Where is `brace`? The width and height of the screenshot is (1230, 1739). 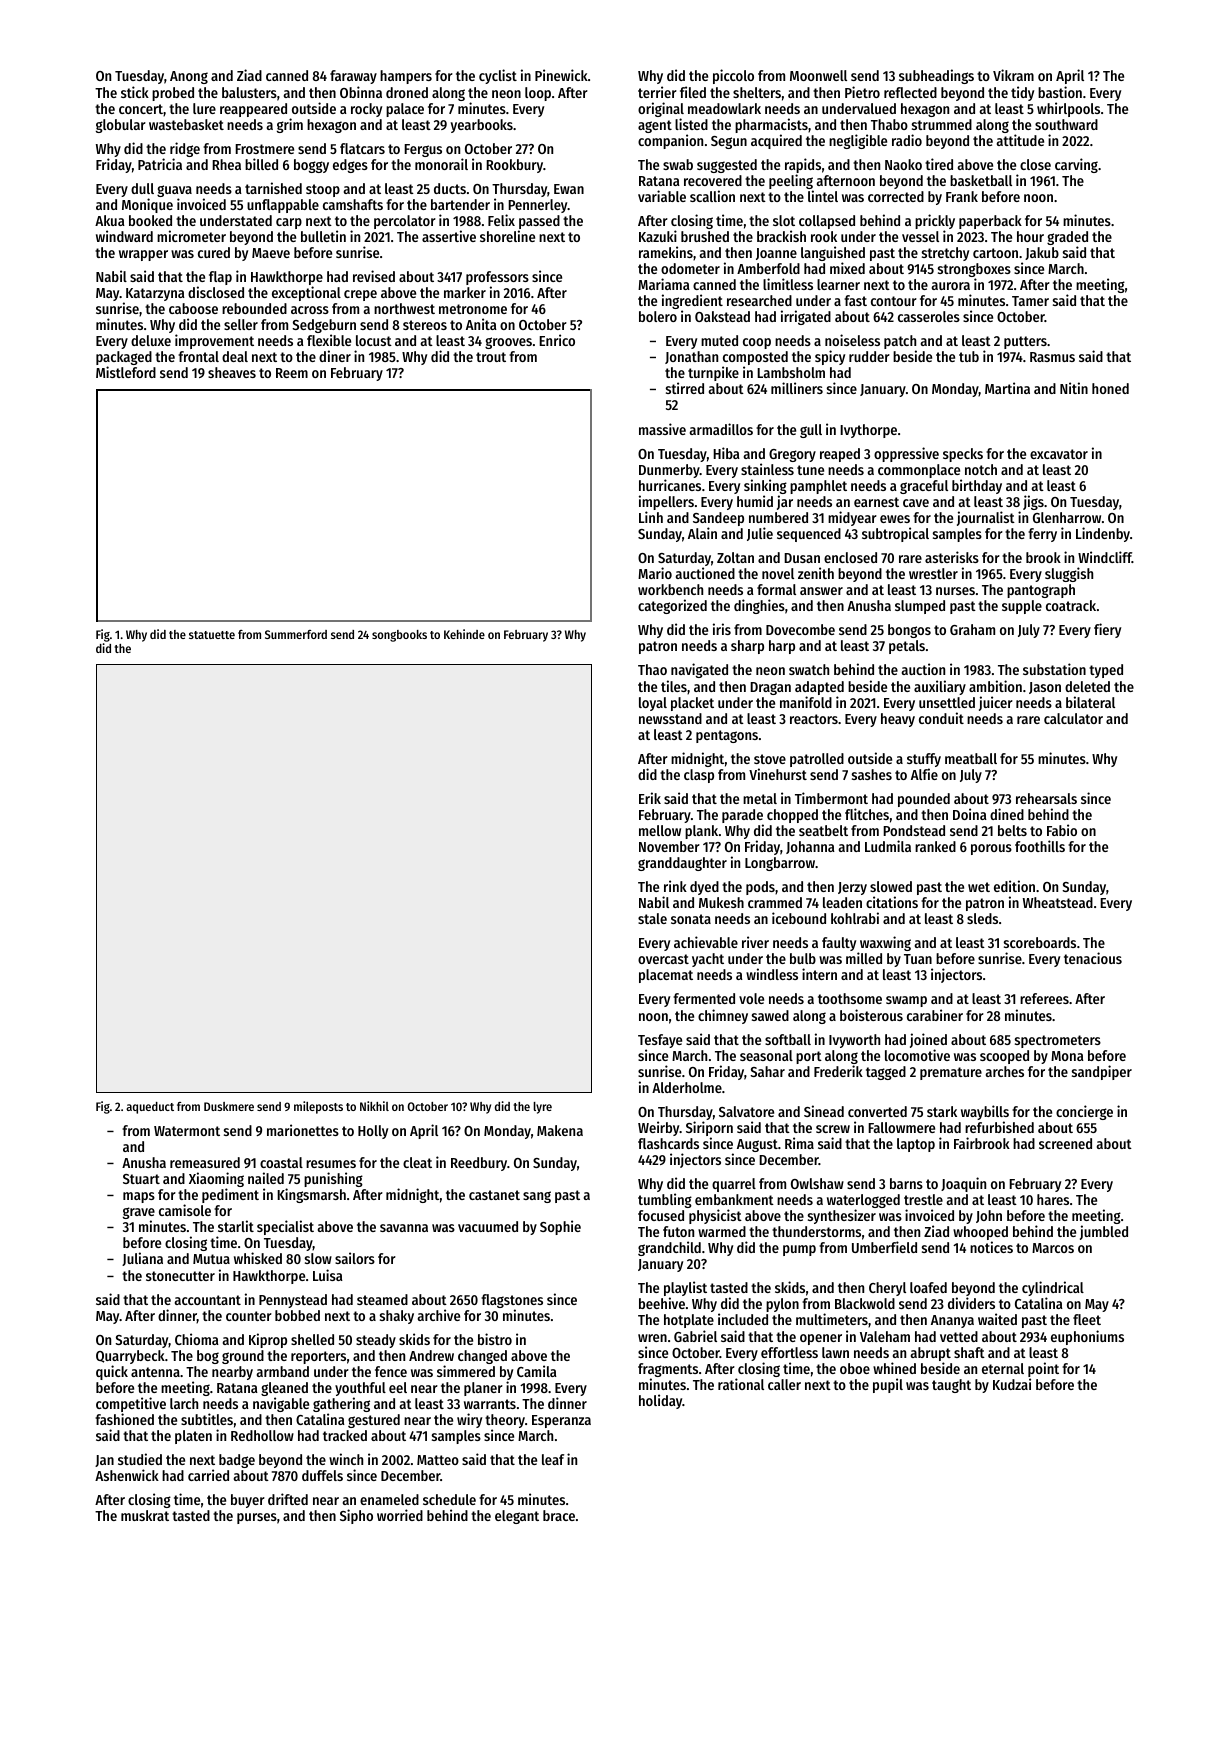
brace is located at coordinates (559, 1515).
